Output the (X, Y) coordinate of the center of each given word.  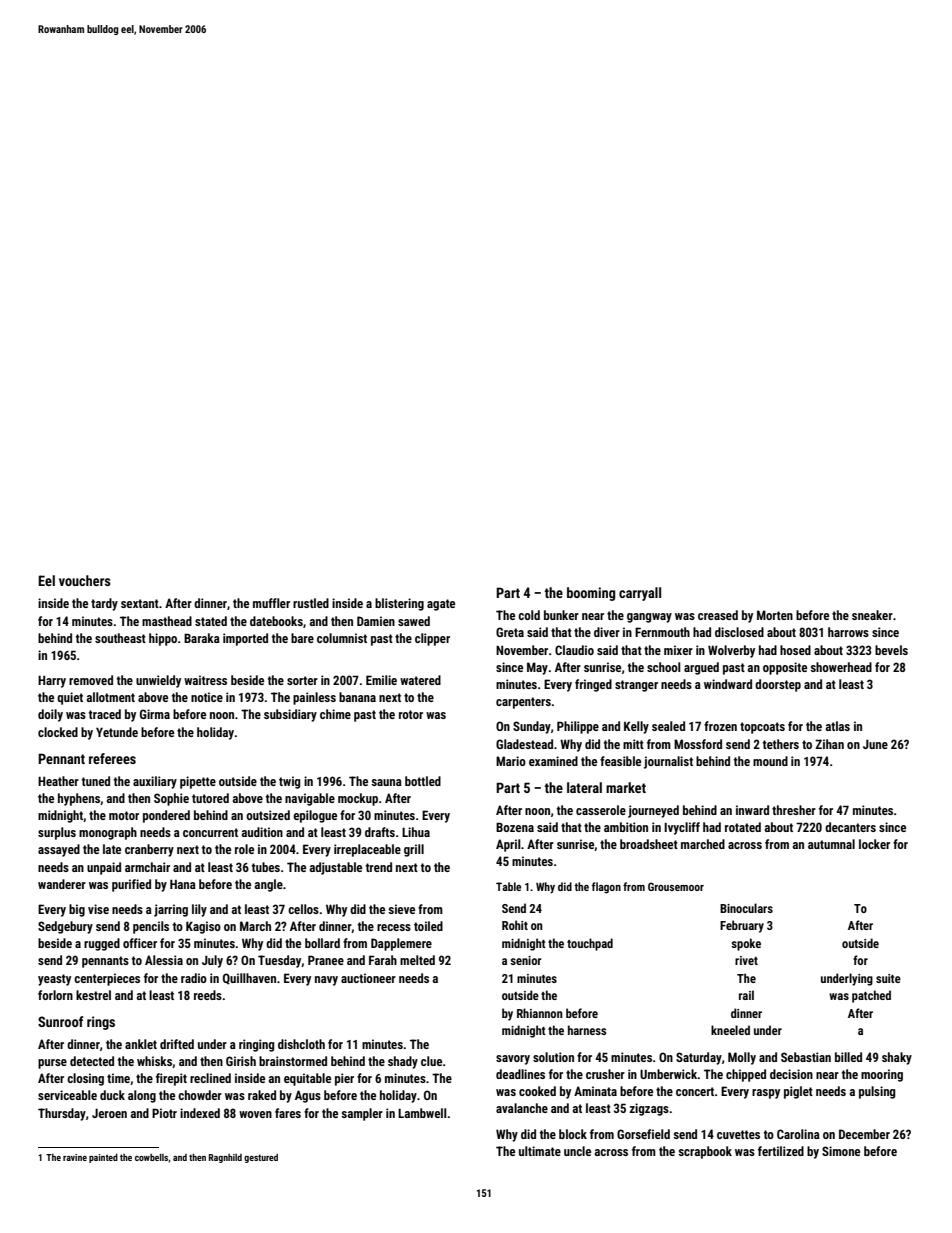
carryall (640, 594)
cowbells (152, 1158)
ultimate (540, 1151)
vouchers (85, 580)
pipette (198, 782)
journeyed (653, 811)
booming (591, 594)
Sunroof (60, 1021)
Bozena (515, 827)
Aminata (595, 1091)
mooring (882, 1075)
